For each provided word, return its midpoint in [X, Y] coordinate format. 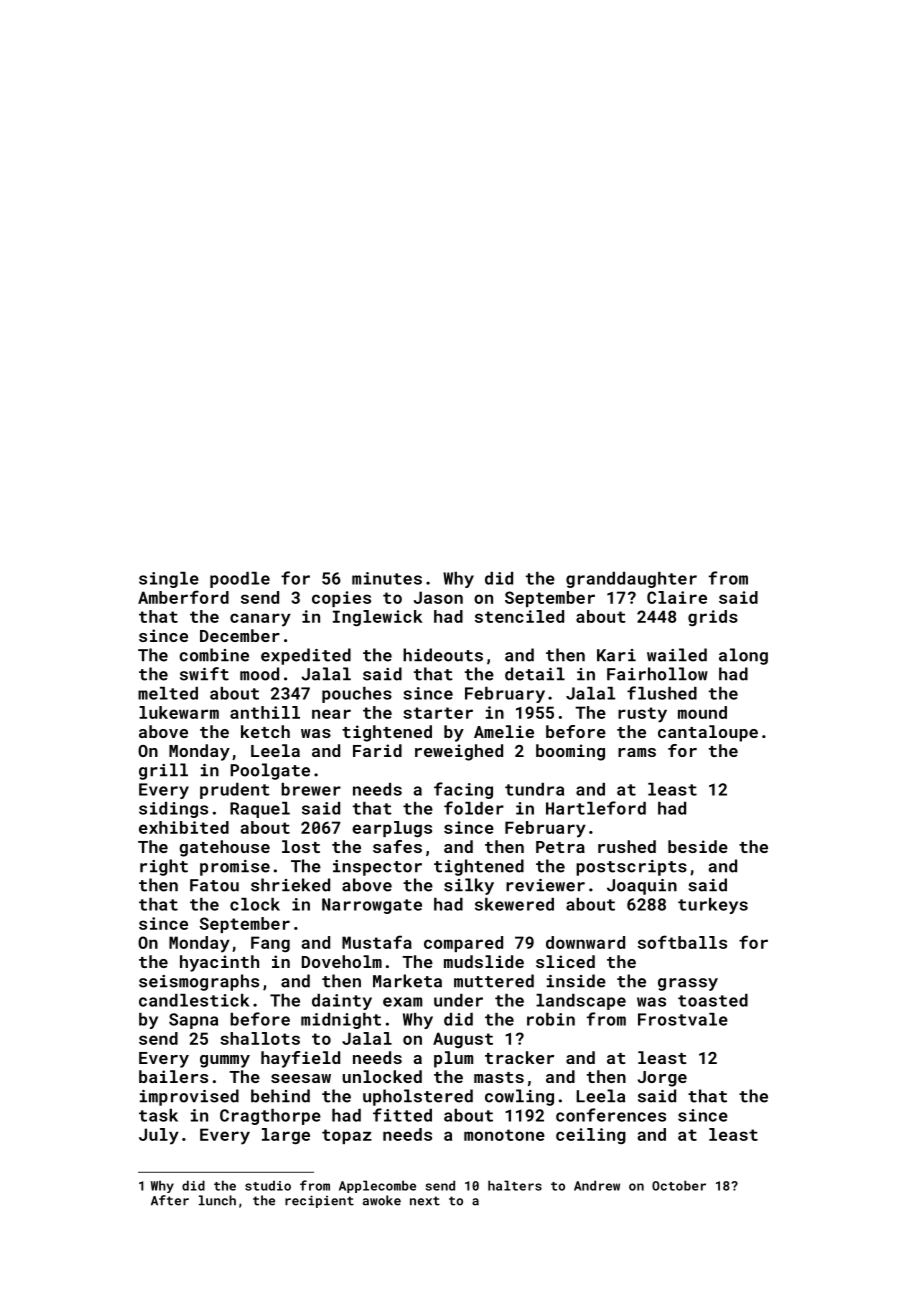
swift [204, 674]
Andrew [597, 1185]
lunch [217, 1200]
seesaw [301, 1078]
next [425, 1201]
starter [438, 713]
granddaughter [631, 580]
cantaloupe [708, 733]
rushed [627, 846]
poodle [240, 580]
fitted [402, 1115]
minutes [387, 578]
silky [469, 886]
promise [235, 868]
